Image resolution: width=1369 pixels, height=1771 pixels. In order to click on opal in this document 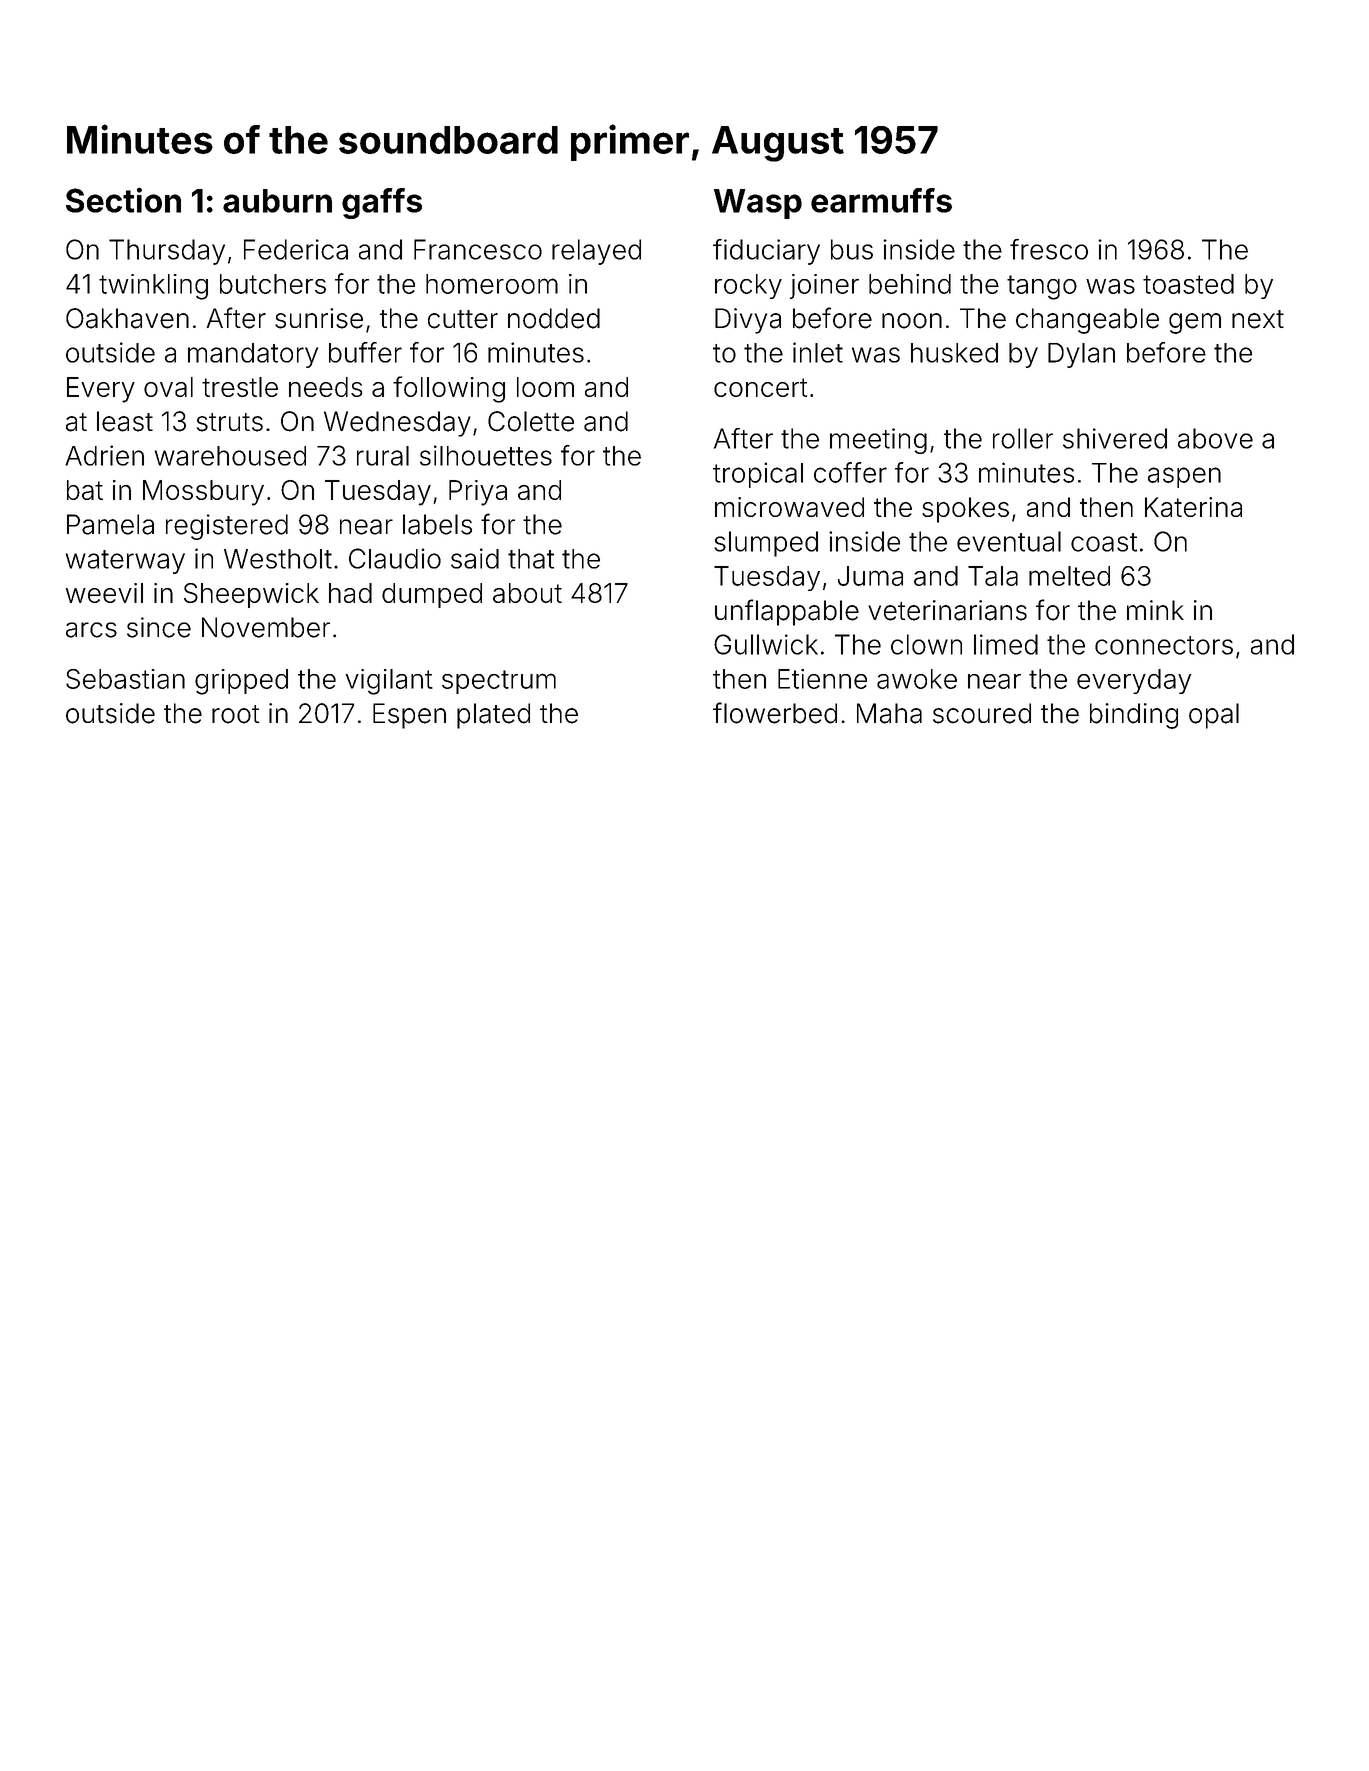, I will do `click(1214, 716)`.
